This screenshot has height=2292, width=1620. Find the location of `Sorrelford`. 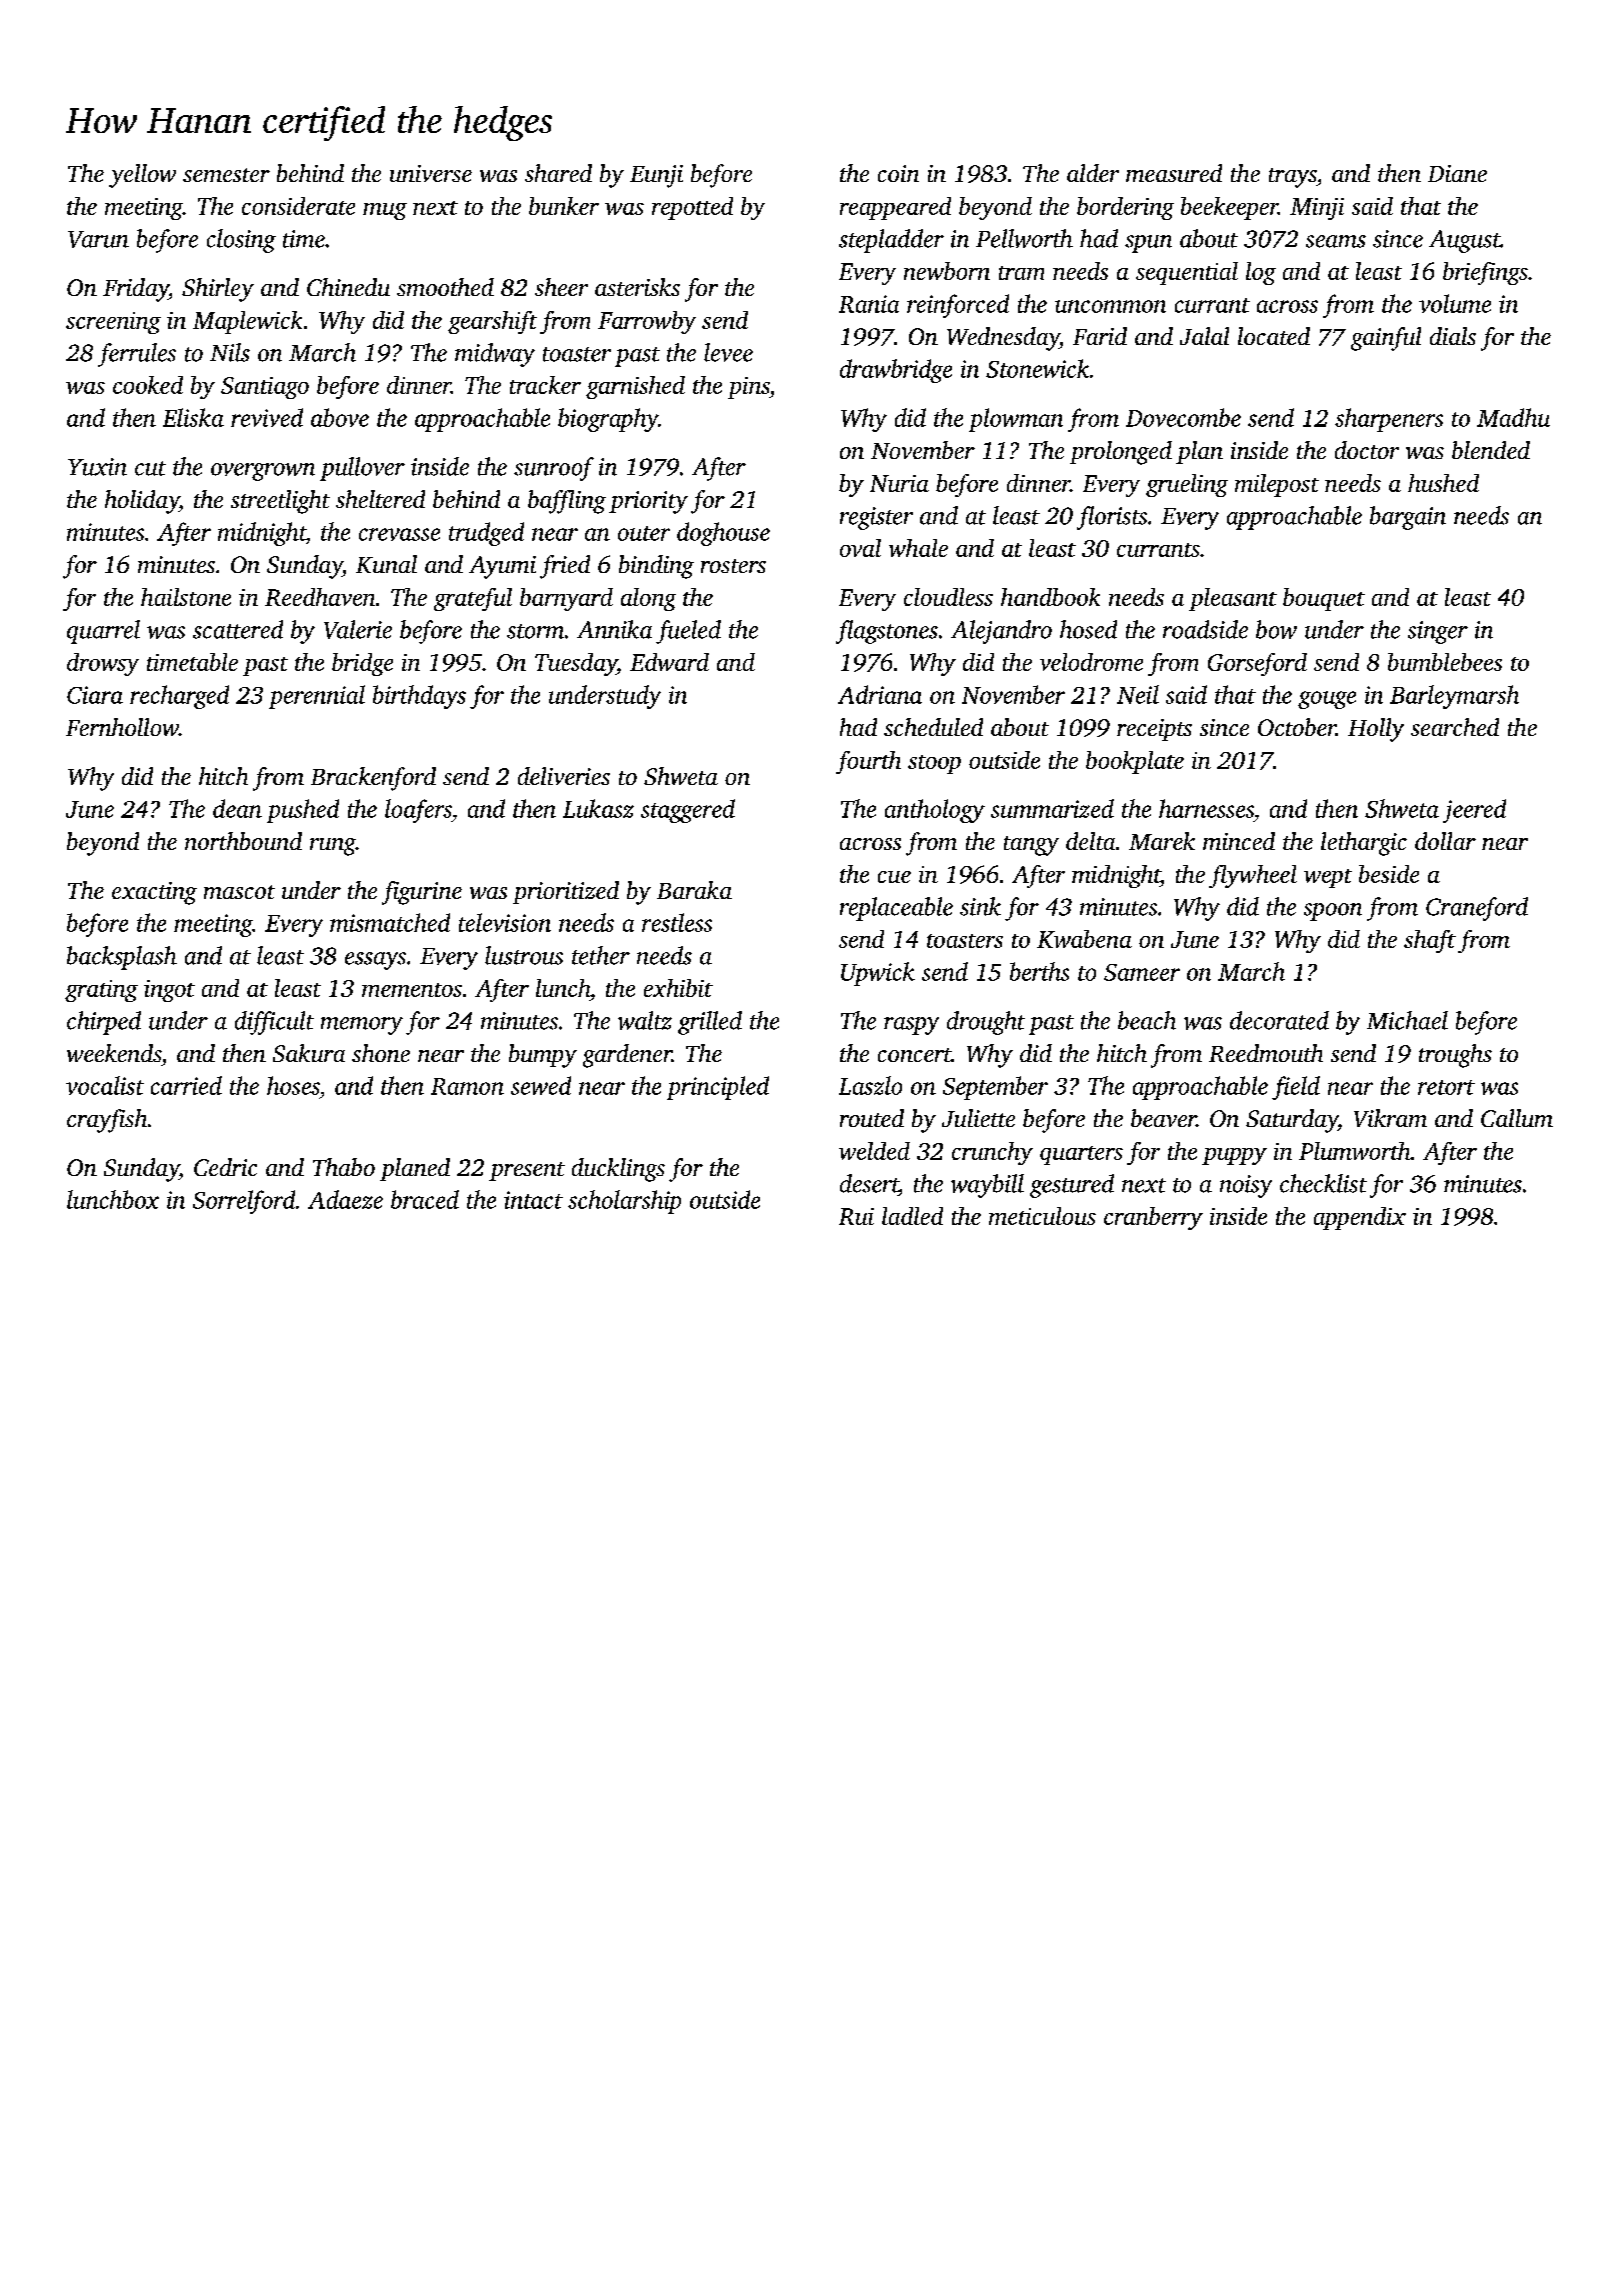

Sorrelford is located at coordinates (244, 1202).
